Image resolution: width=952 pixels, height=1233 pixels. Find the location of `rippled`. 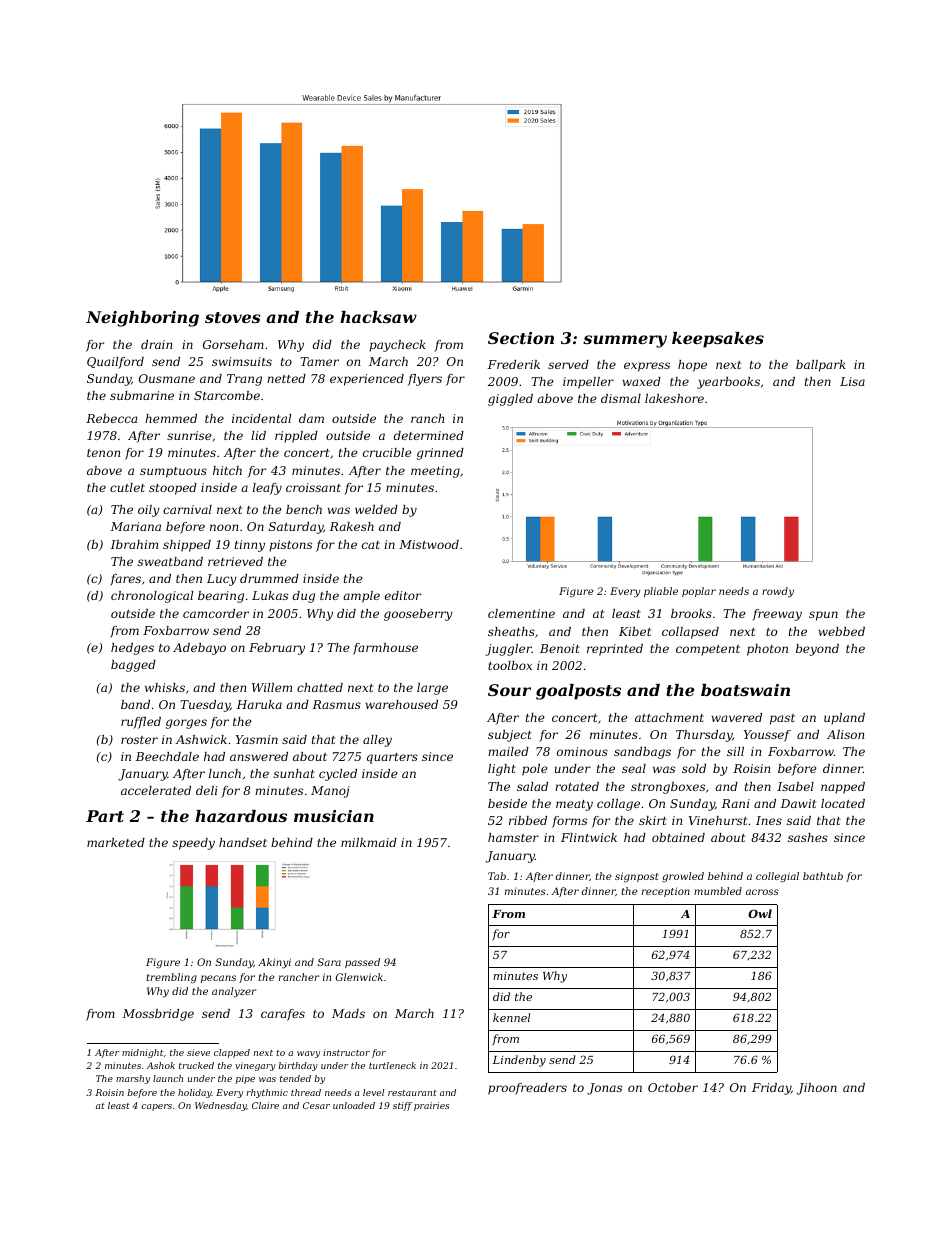

rippled is located at coordinates (296, 437).
